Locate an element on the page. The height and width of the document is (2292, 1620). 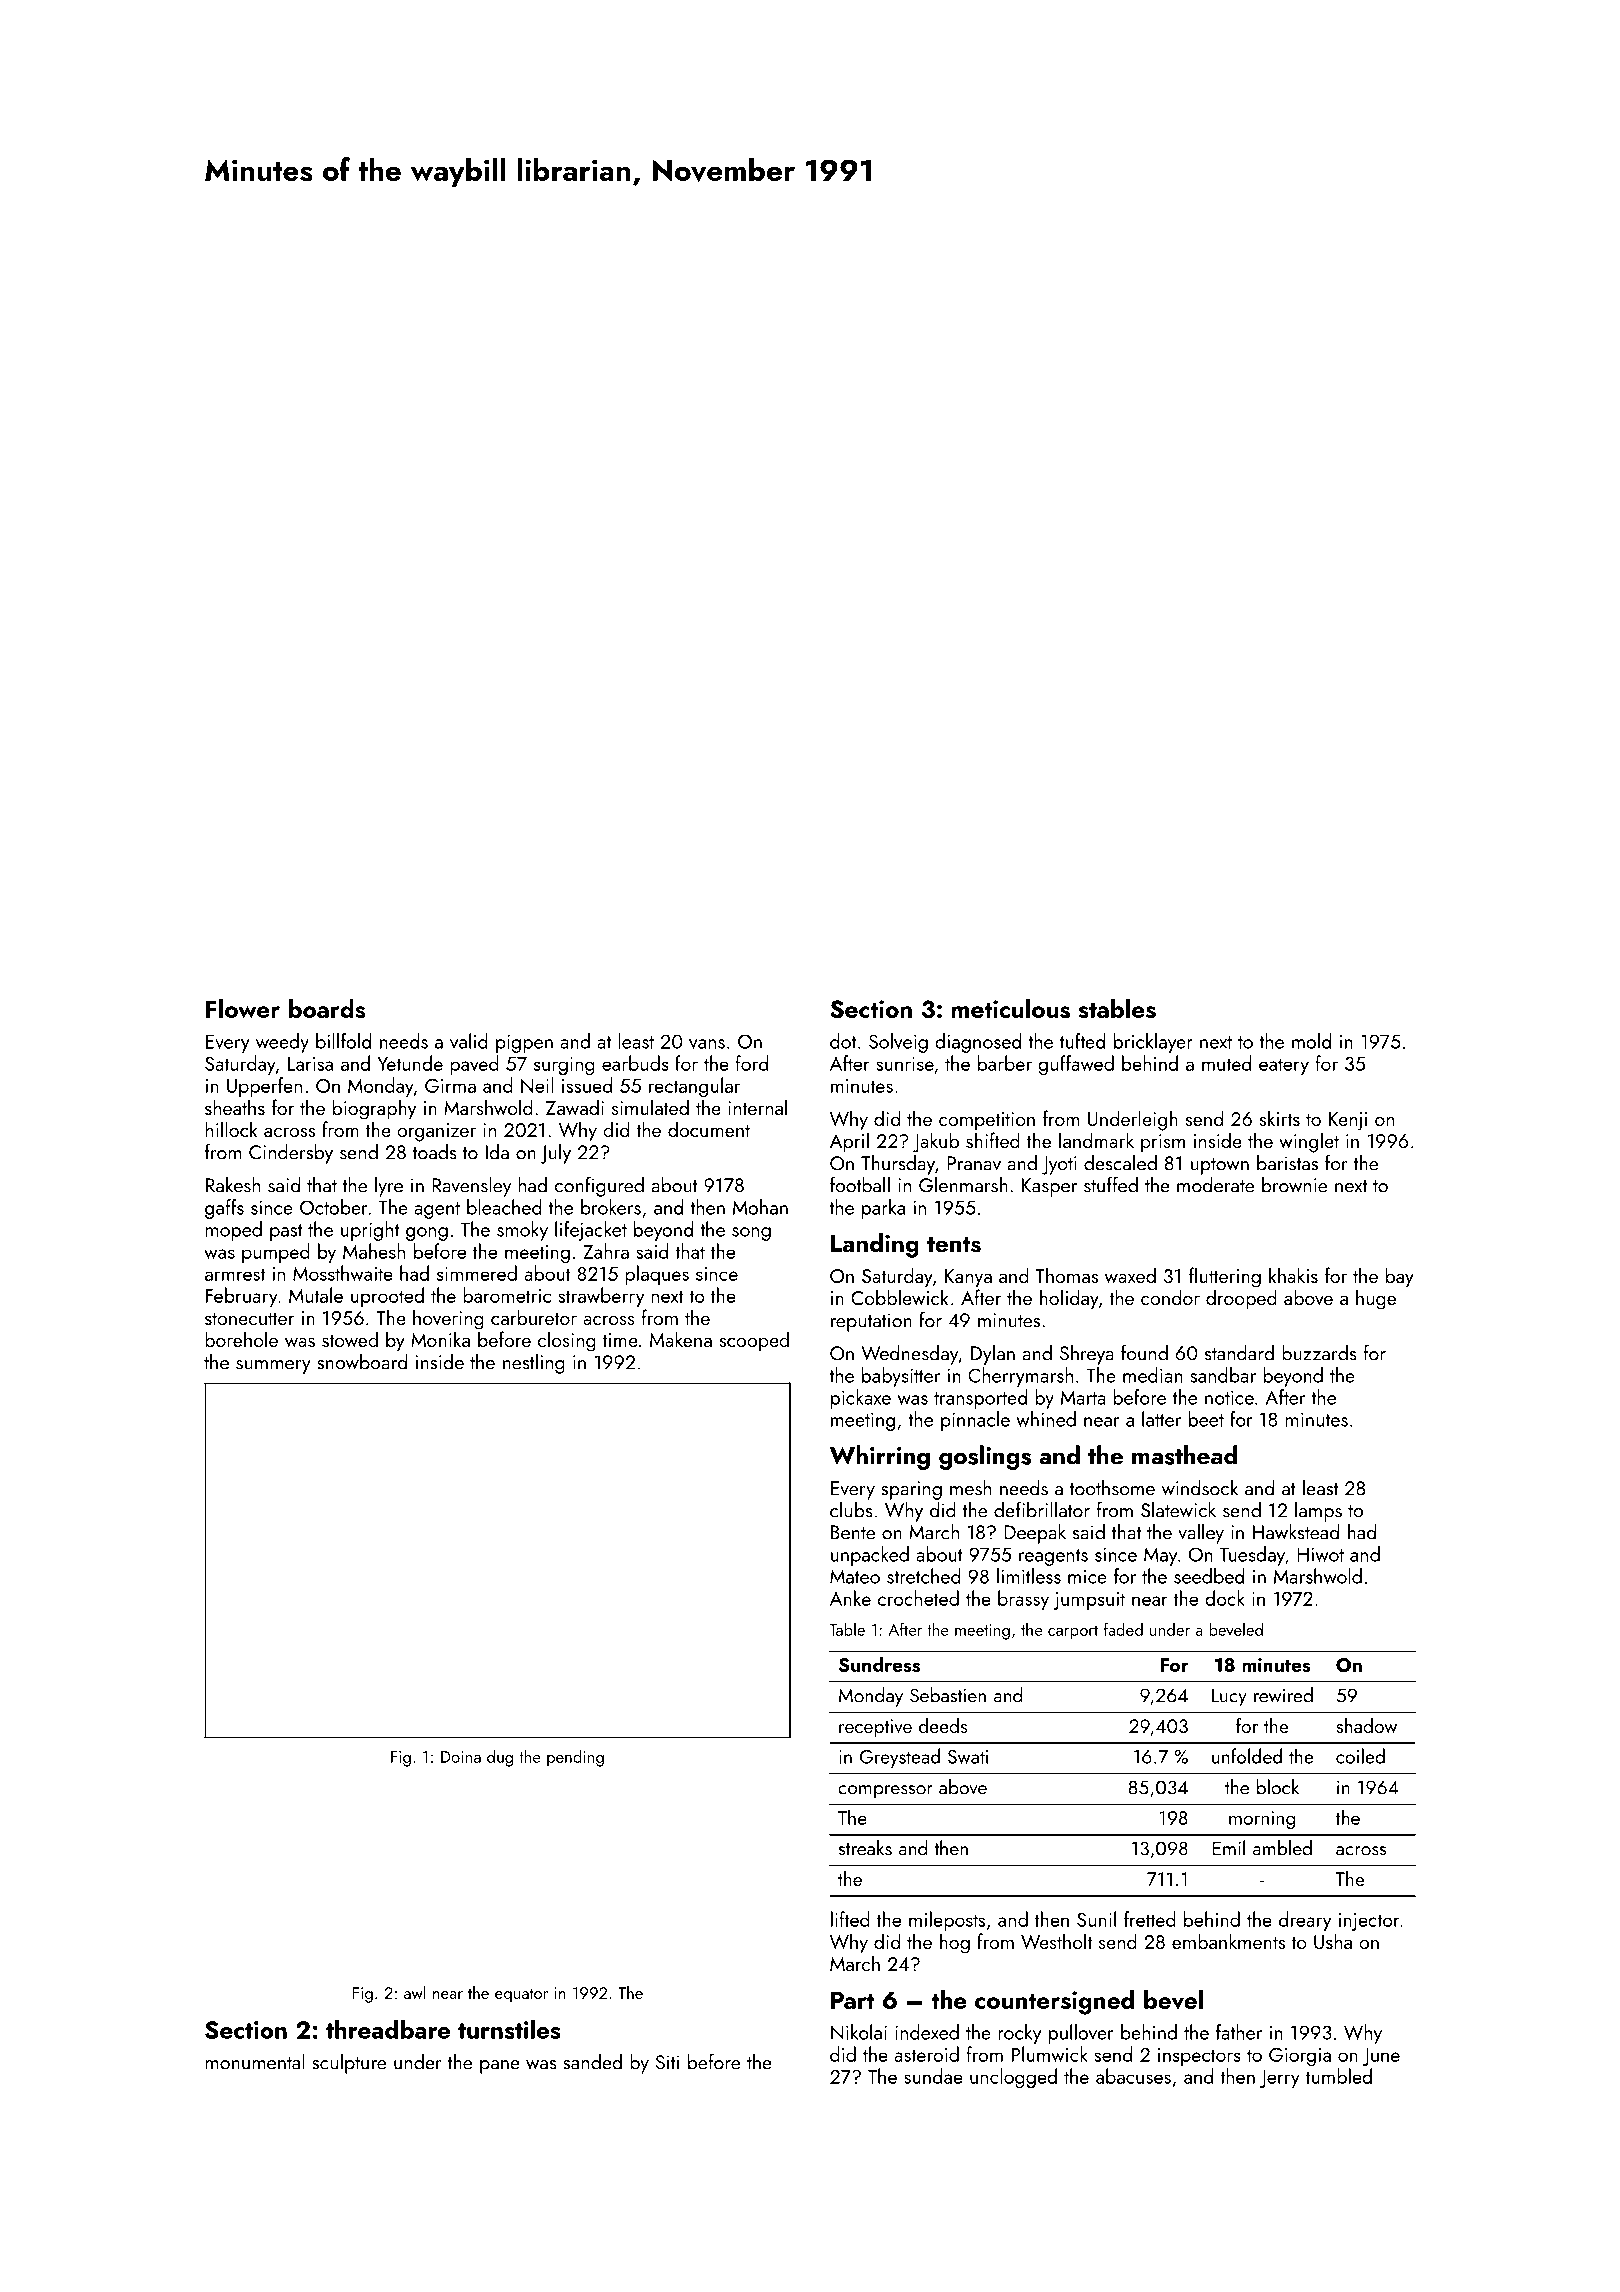
dreary is located at coordinates (1305, 1921).
